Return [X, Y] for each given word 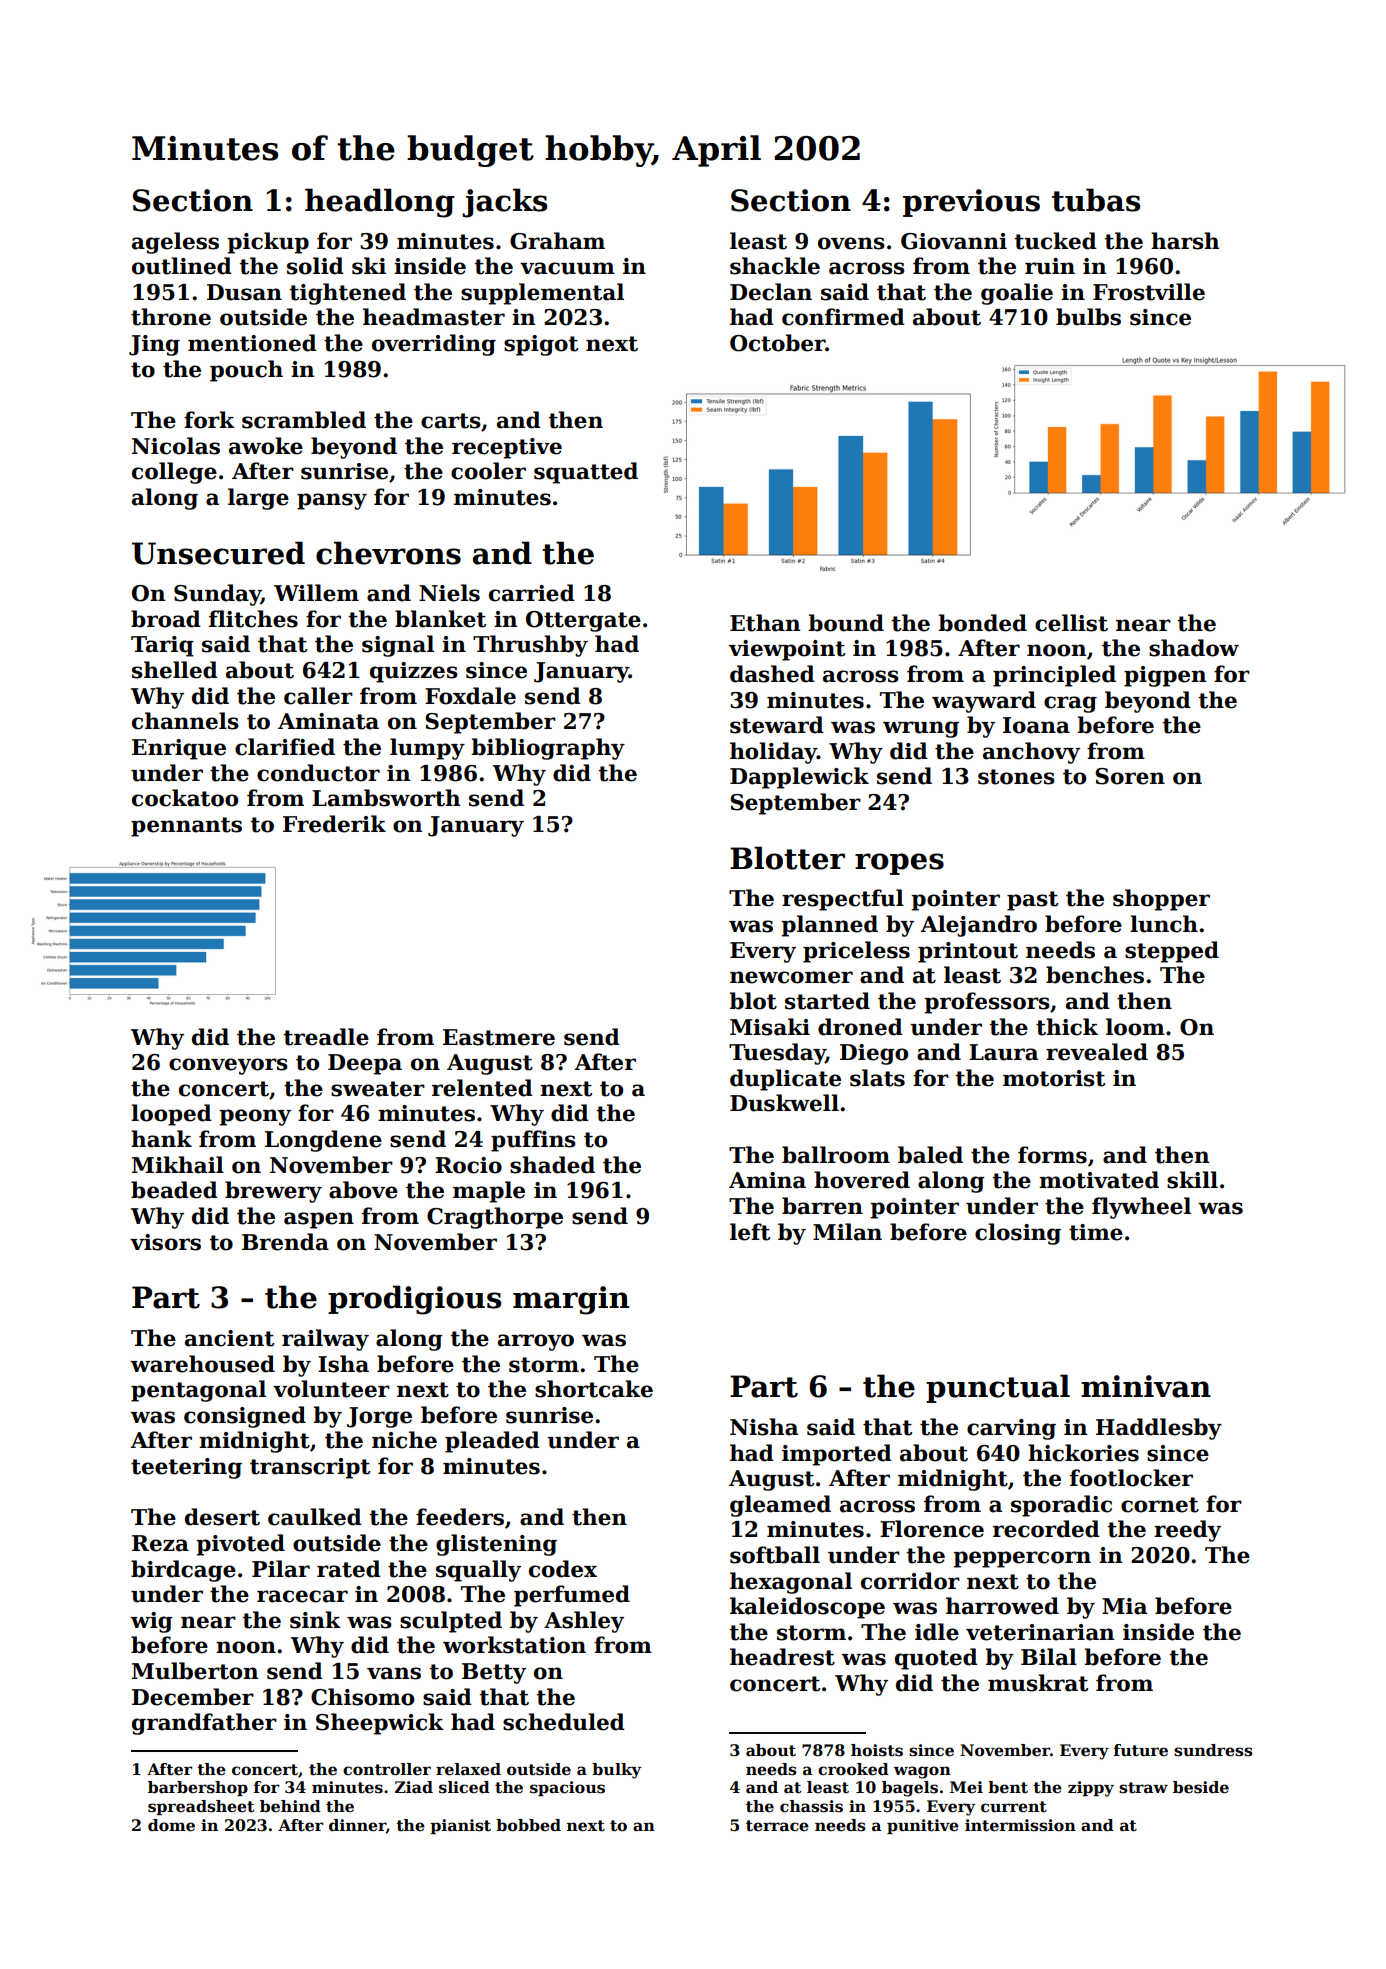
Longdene [323, 1141]
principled [1054, 676]
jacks [505, 203]
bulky [616, 1771]
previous [971, 203]
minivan [1146, 1386]
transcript [310, 1468]
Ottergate [583, 621]
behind [290, 1806]
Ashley [584, 1622]
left [750, 1232]
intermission [1020, 1825]
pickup [268, 243]
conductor [318, 773]
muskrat [1038, 1683]
